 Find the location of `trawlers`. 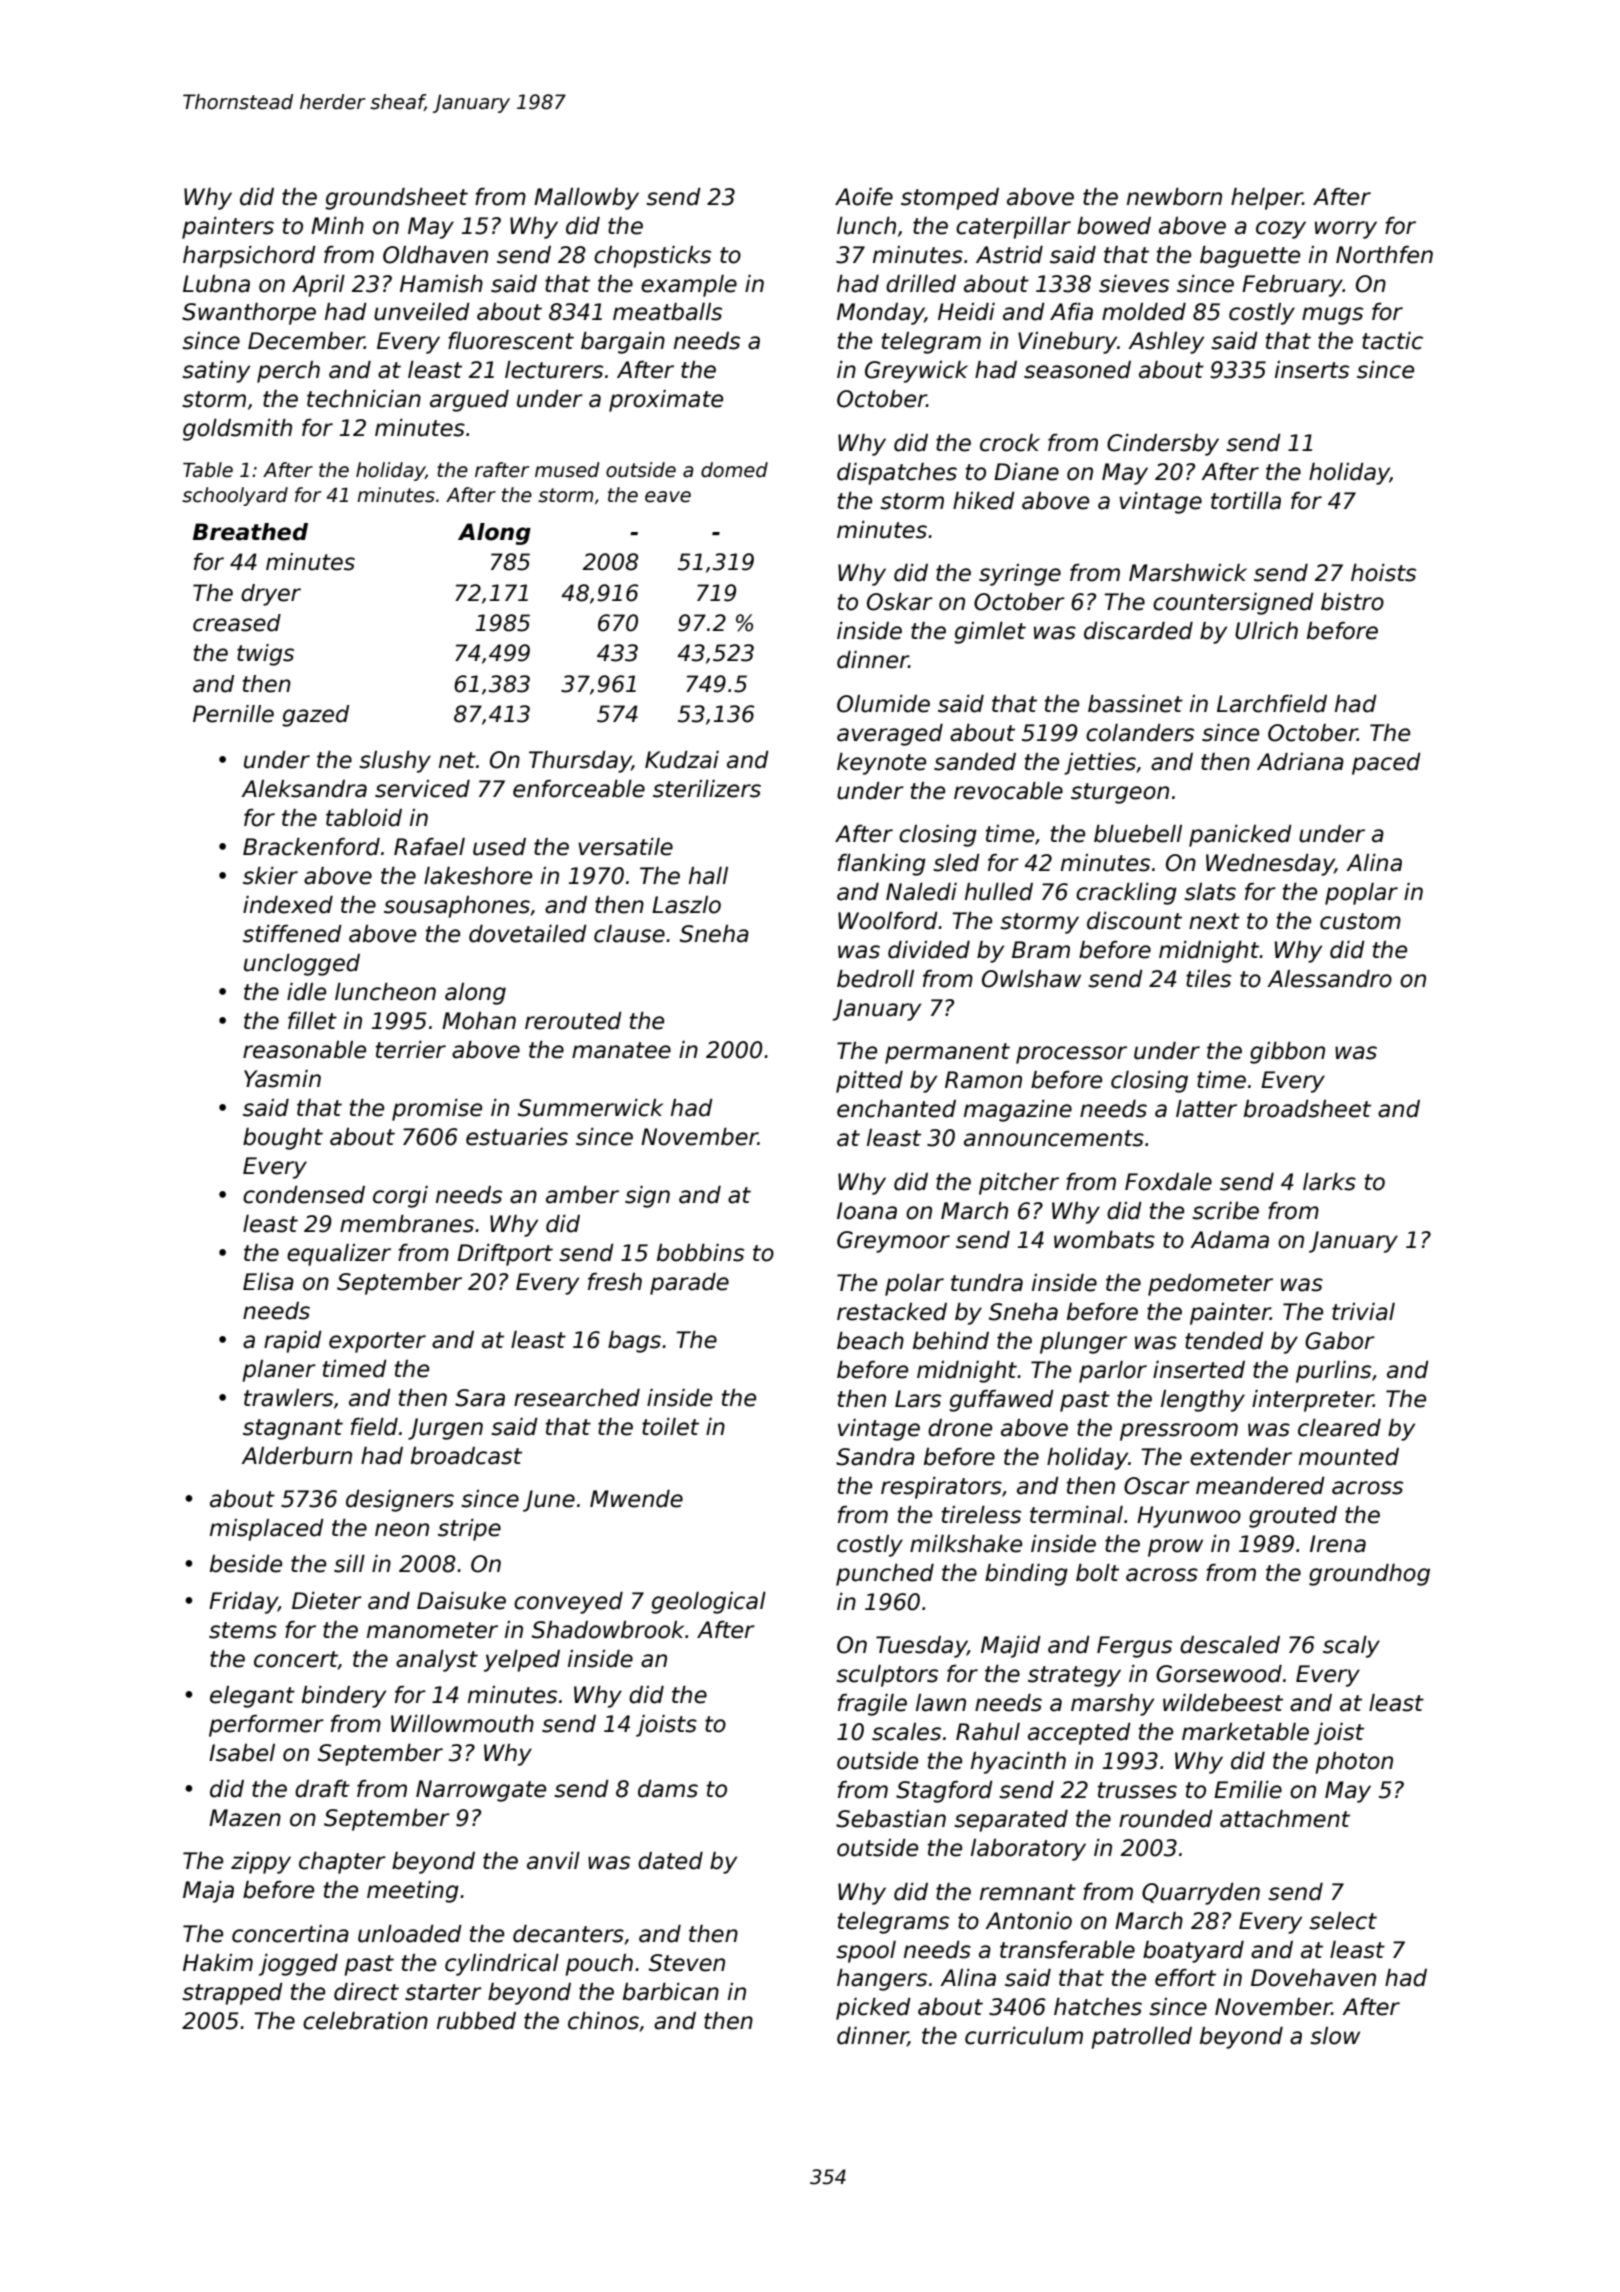

trawlers is located at coordinates (288, 1398).
